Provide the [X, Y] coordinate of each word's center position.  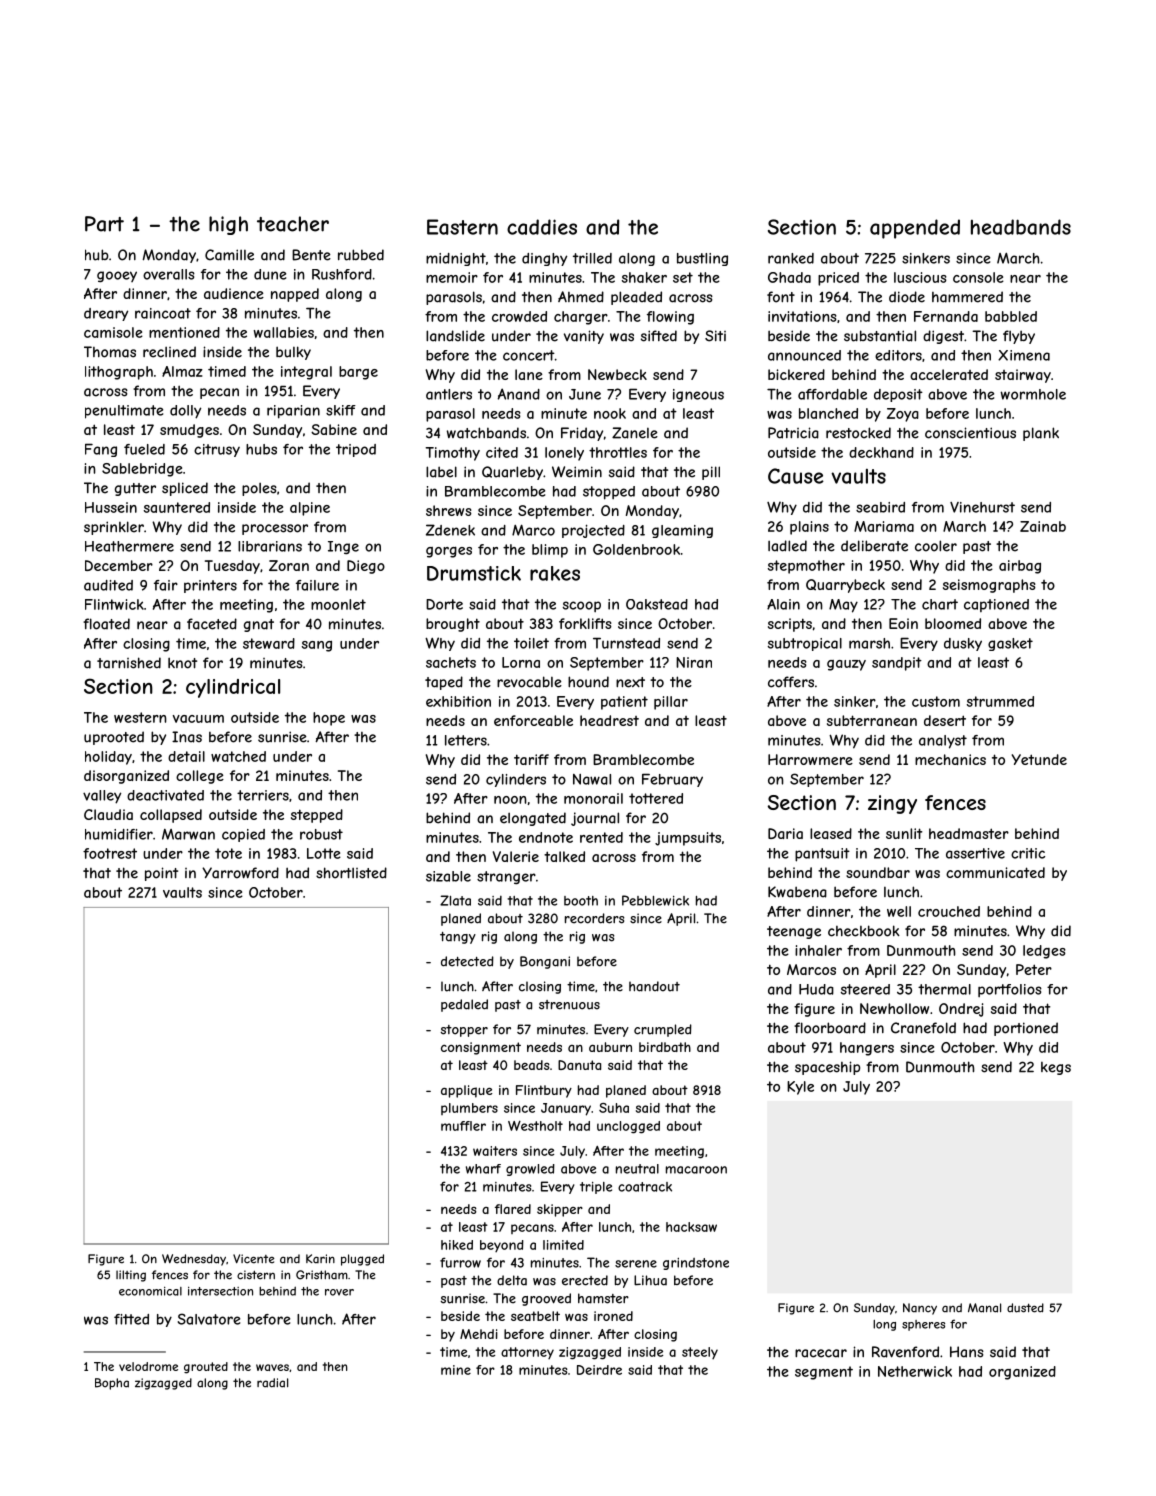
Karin [320, 1259]
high [228, 225]
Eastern [462, 227]
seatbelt [535, 1316]
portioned [1026, 1029]
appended [915, 229]
